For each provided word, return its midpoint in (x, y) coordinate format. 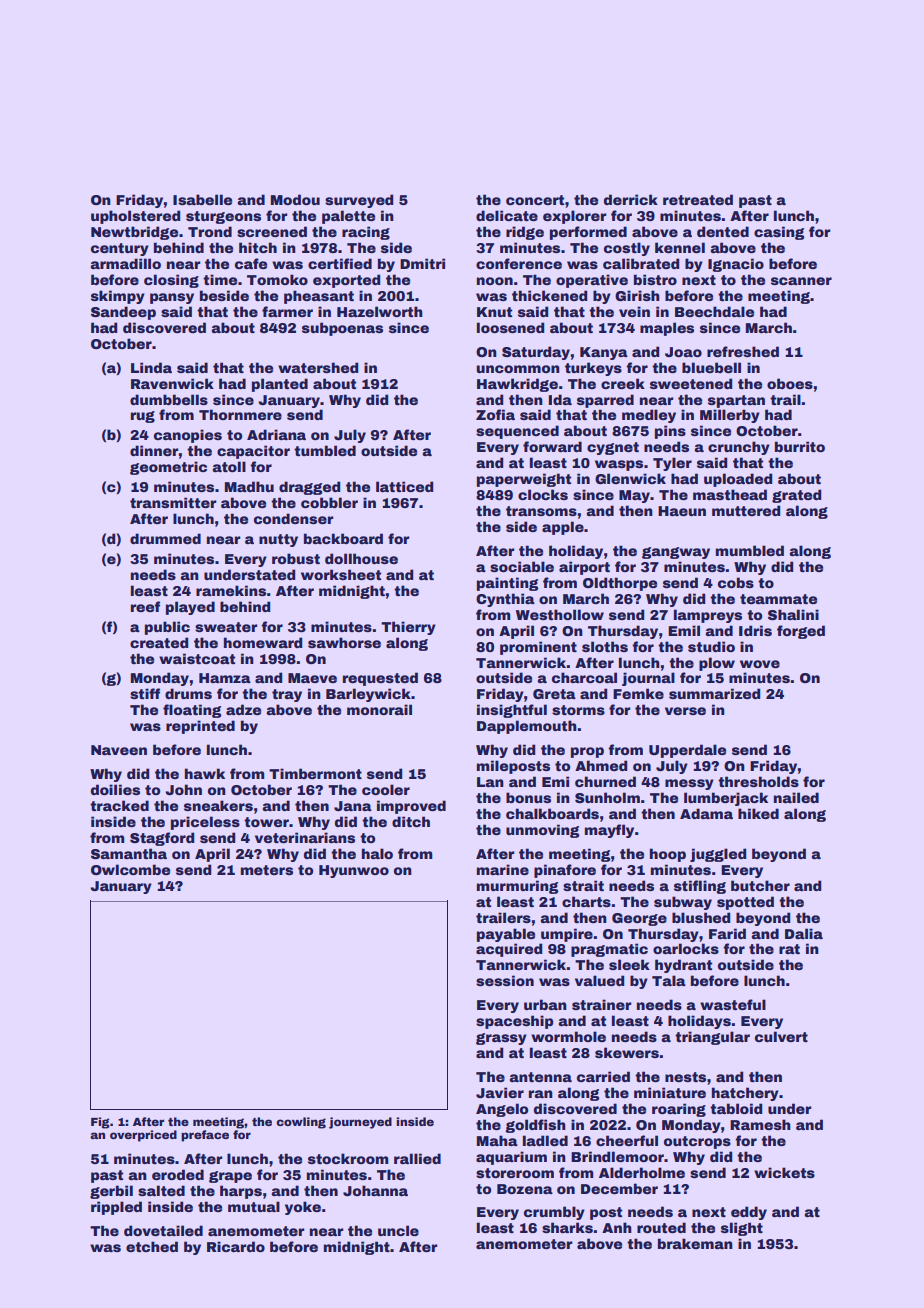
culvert (781, 1036)
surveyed (359, 201)
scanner (801, 281)
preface (205, 1136)
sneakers (218, 805)
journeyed (360, 1123)
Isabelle (202, 199)
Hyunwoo (354, 871)
